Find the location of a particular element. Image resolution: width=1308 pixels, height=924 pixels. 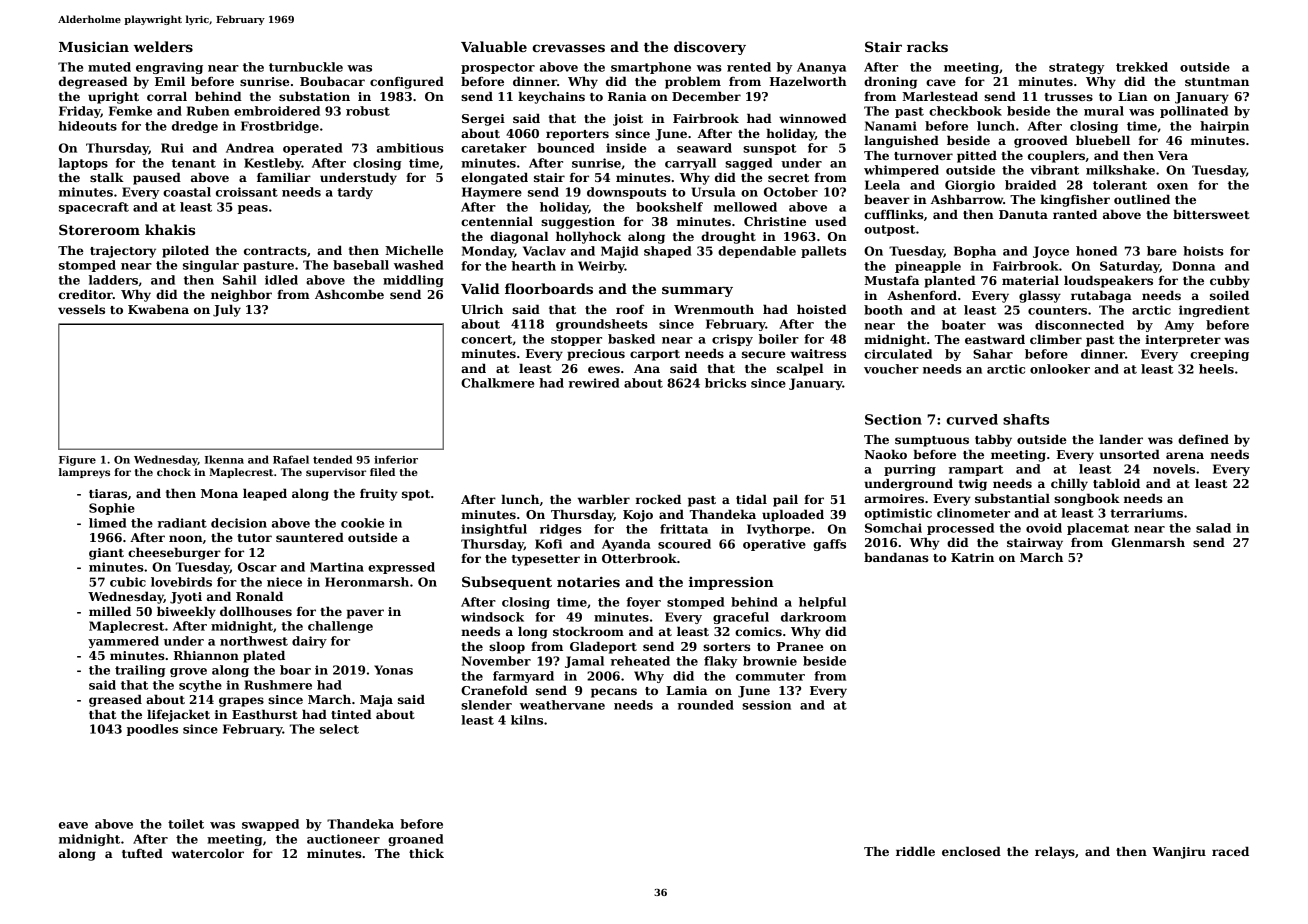

Storeroom is located at coordinates (99, 229).
